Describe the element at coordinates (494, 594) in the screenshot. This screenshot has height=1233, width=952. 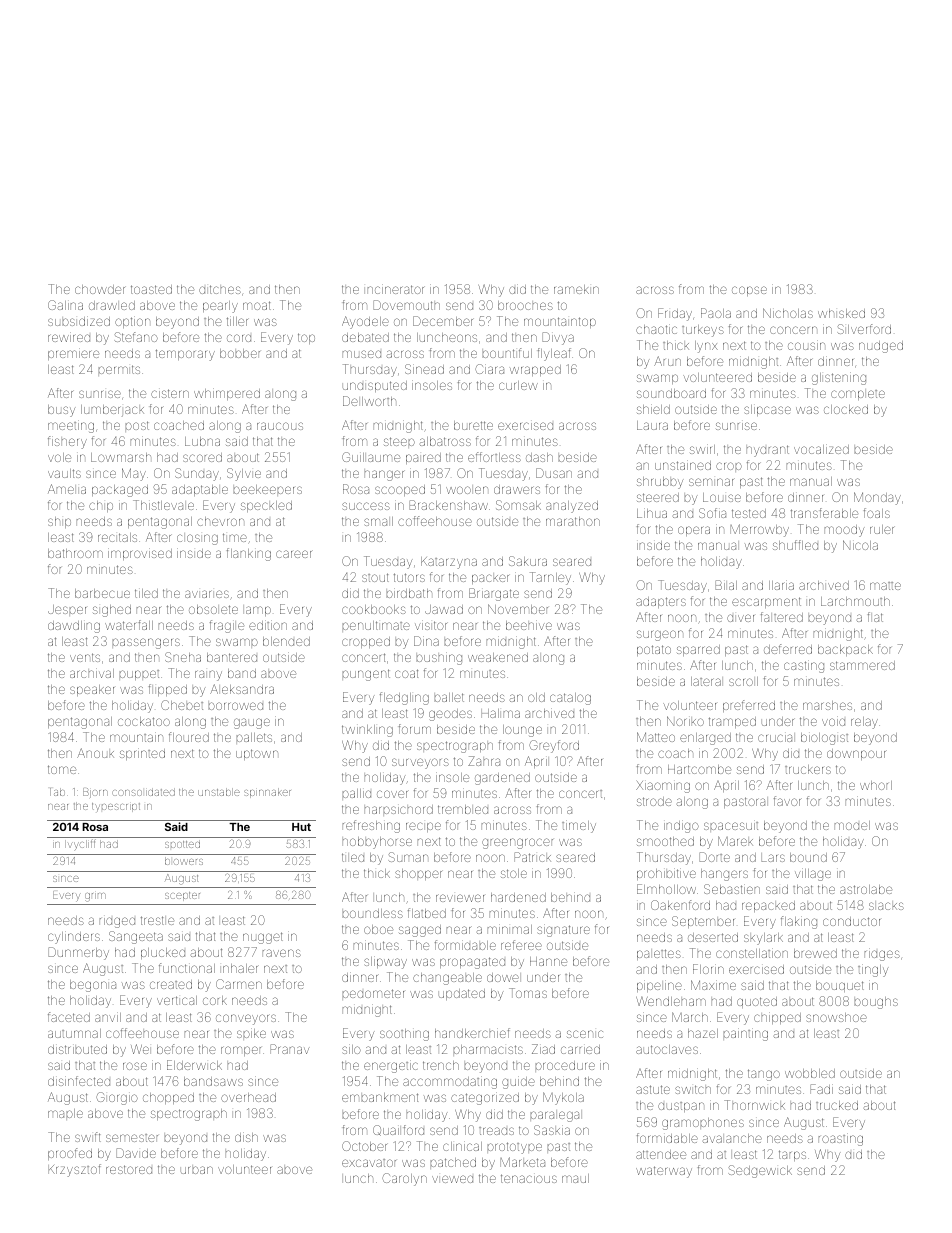
I see `Briargate` at that location.
